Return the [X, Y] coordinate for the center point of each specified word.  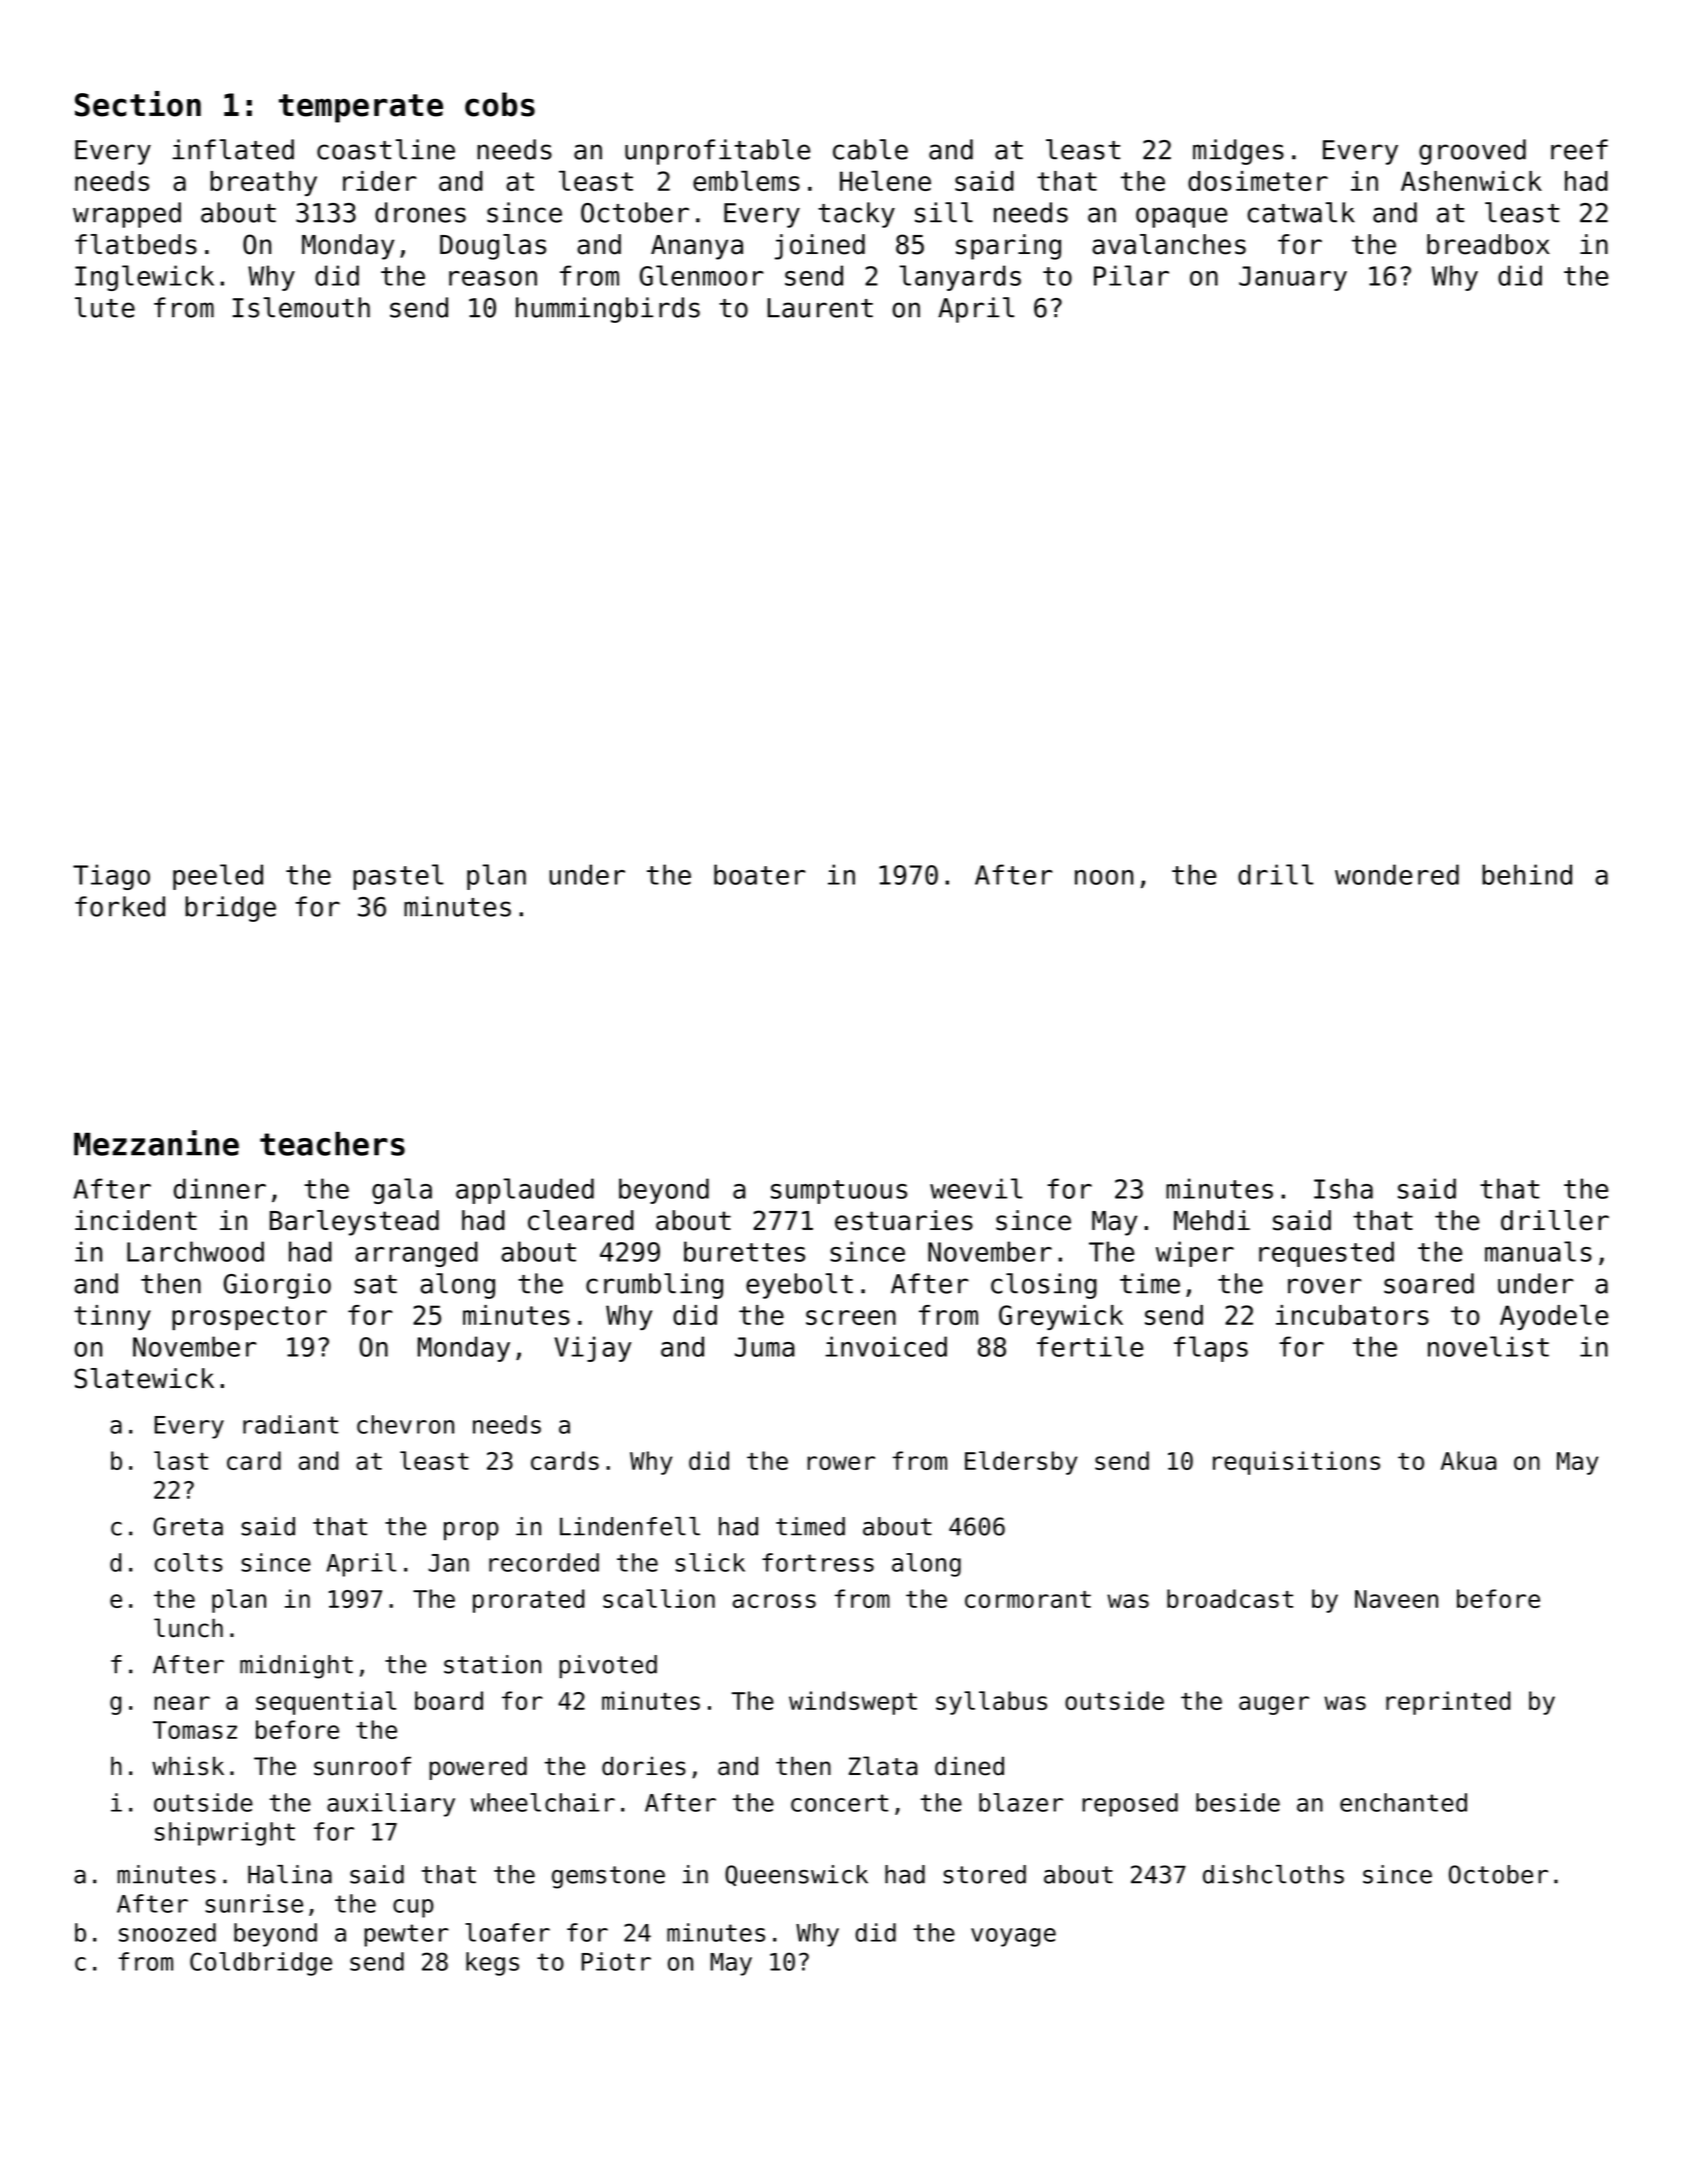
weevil [976, 1188]
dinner [220, 1188]
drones [420, 212]
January [1293, 278]
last [181, 1460]
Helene [885, 180]
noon [1104, 877]
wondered [1397, 874]
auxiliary [391, 1805]
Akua [1468, 1460]
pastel [398, 877]
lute [105, 307]
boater [760, 874]
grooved [1472, 152]
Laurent [820, 308]
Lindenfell [630, 1526]
